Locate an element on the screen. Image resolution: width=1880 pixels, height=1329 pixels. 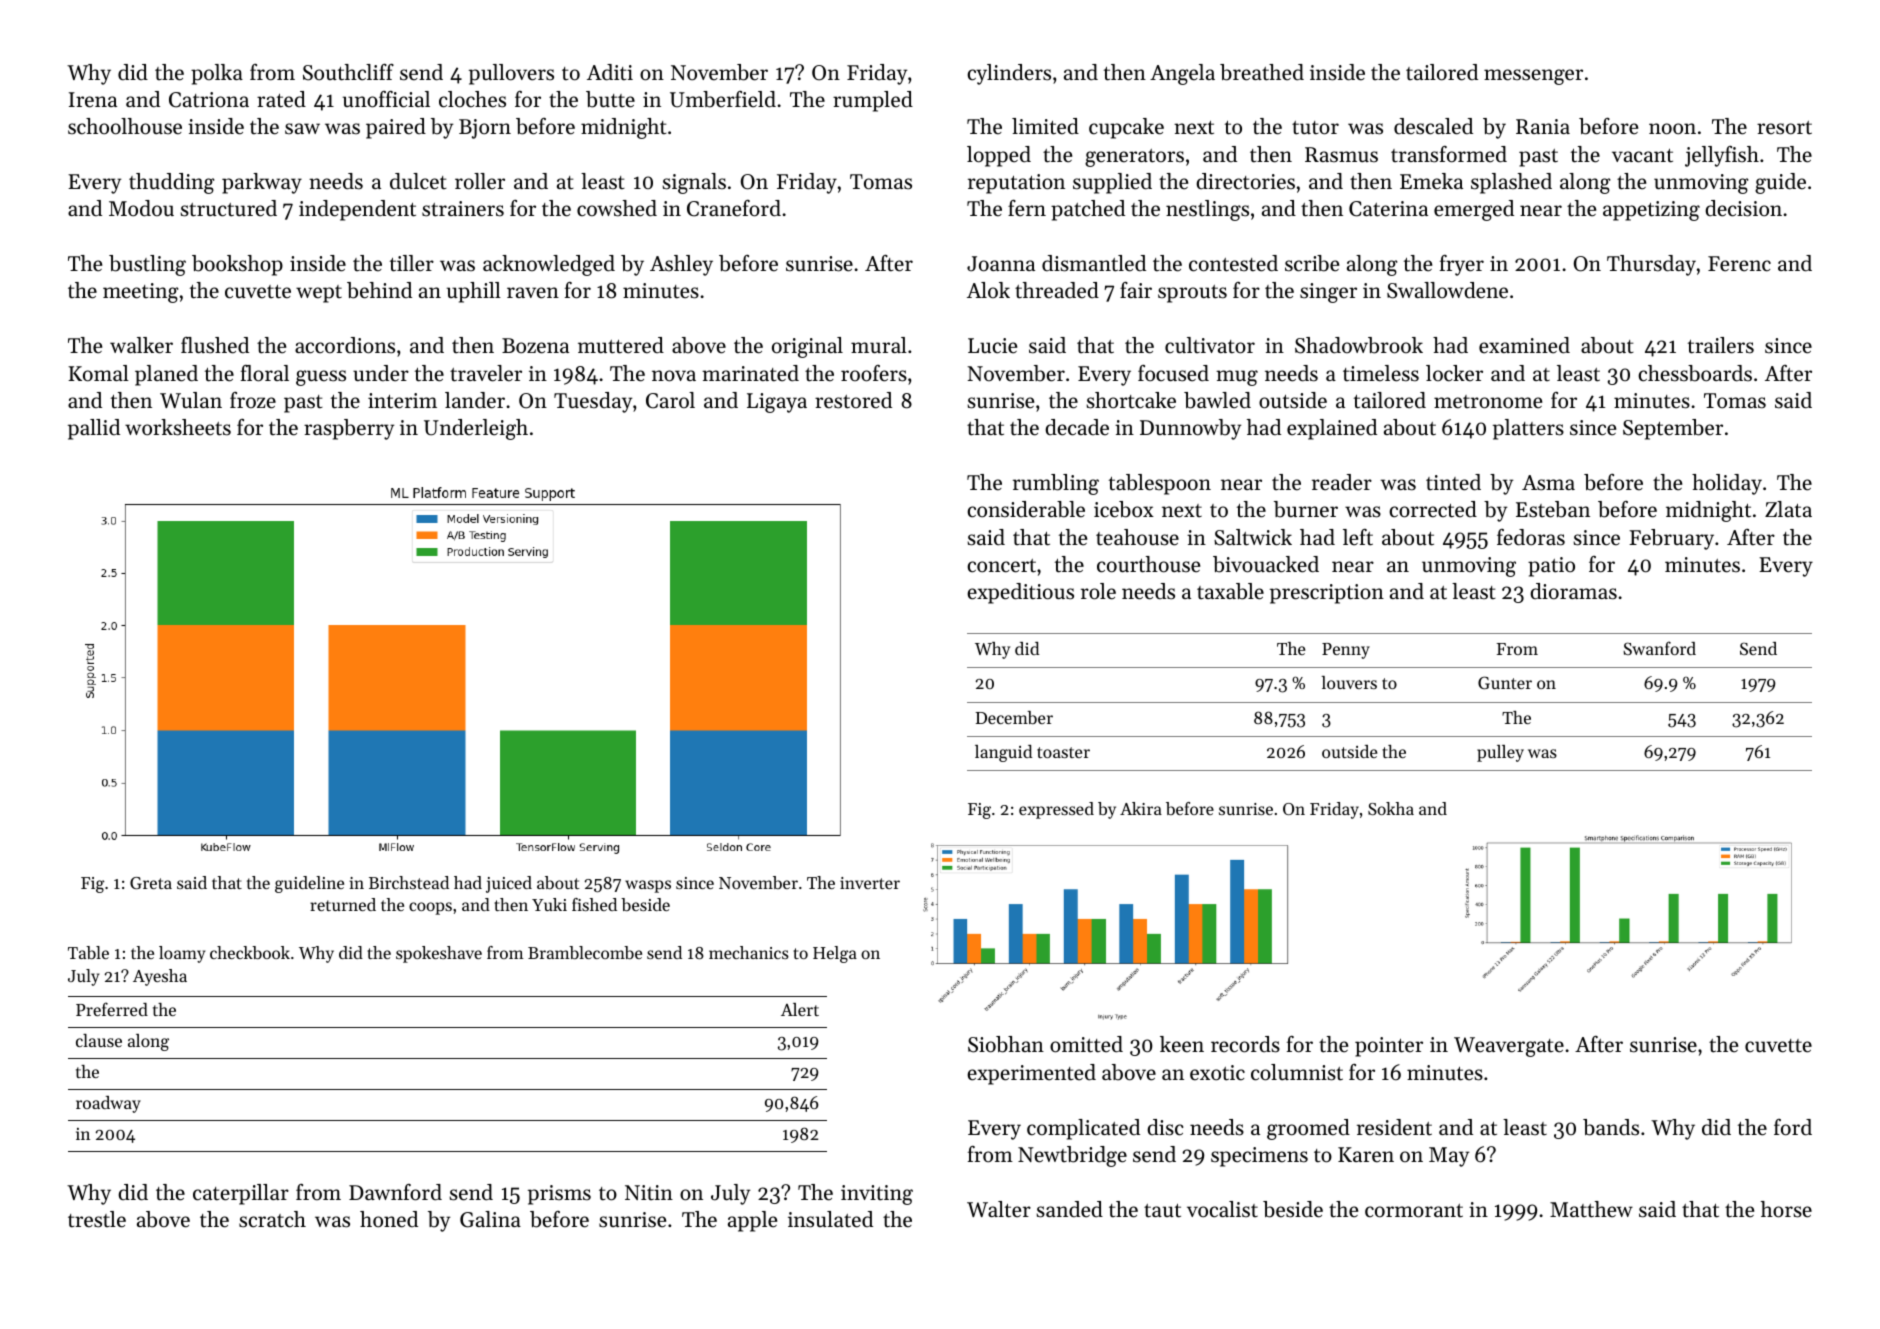
Lucie is located at coordinates (992, 346).
